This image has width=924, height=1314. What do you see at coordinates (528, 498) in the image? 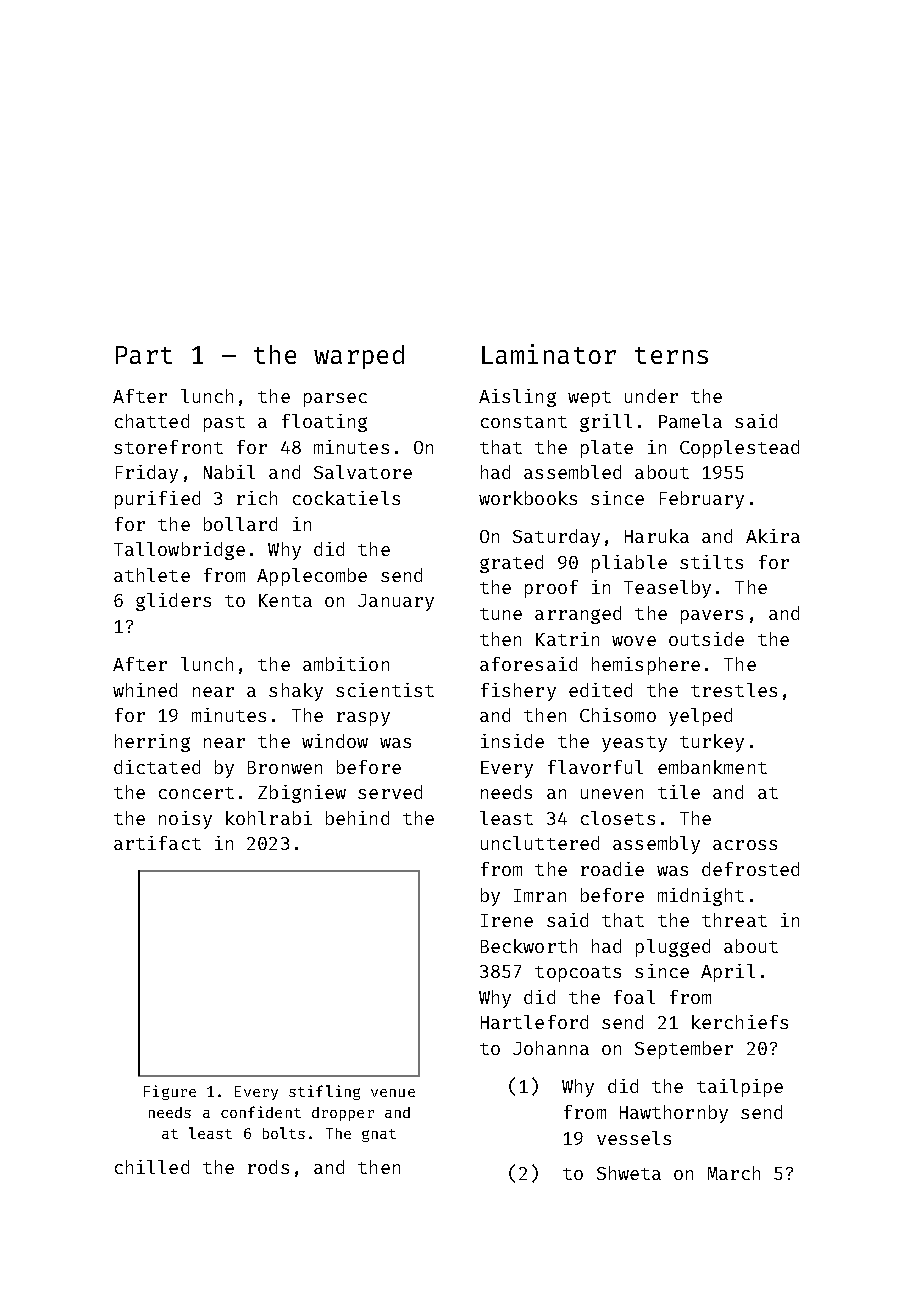
I see `workbooks` at bounding box center [528, 498].
